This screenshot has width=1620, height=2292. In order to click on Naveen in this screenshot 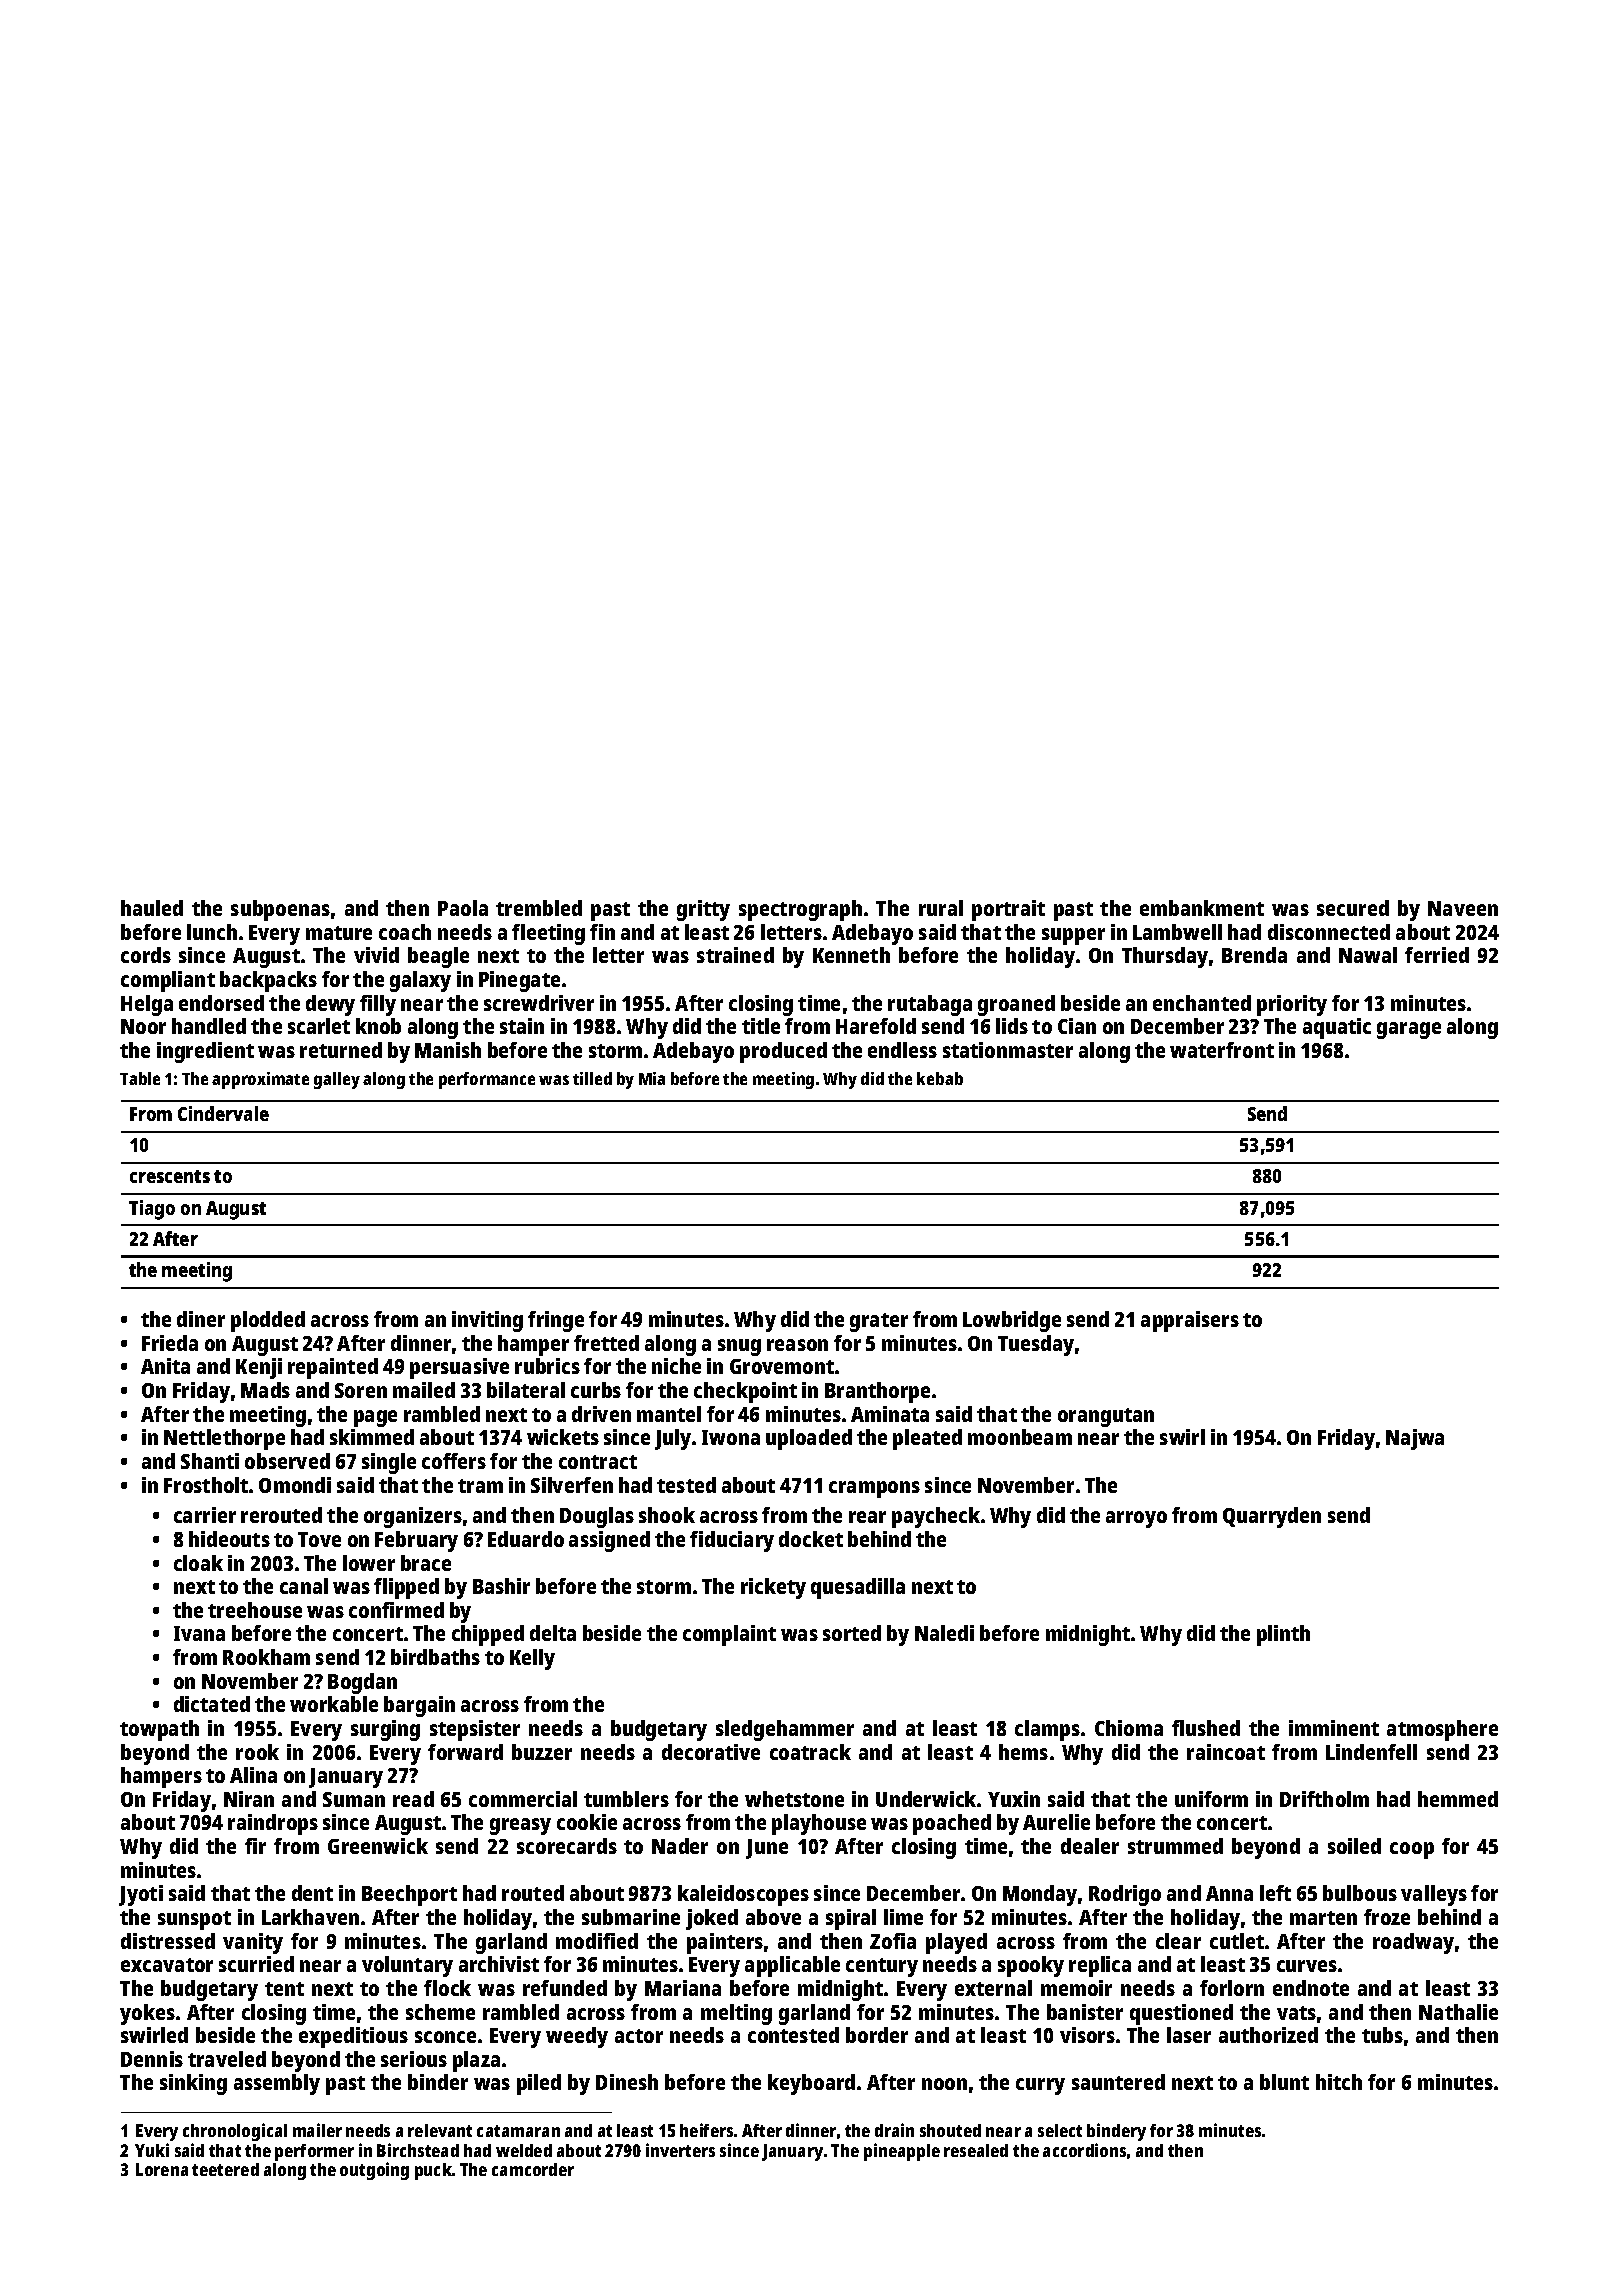, I will do `click(1463, 908)`.
